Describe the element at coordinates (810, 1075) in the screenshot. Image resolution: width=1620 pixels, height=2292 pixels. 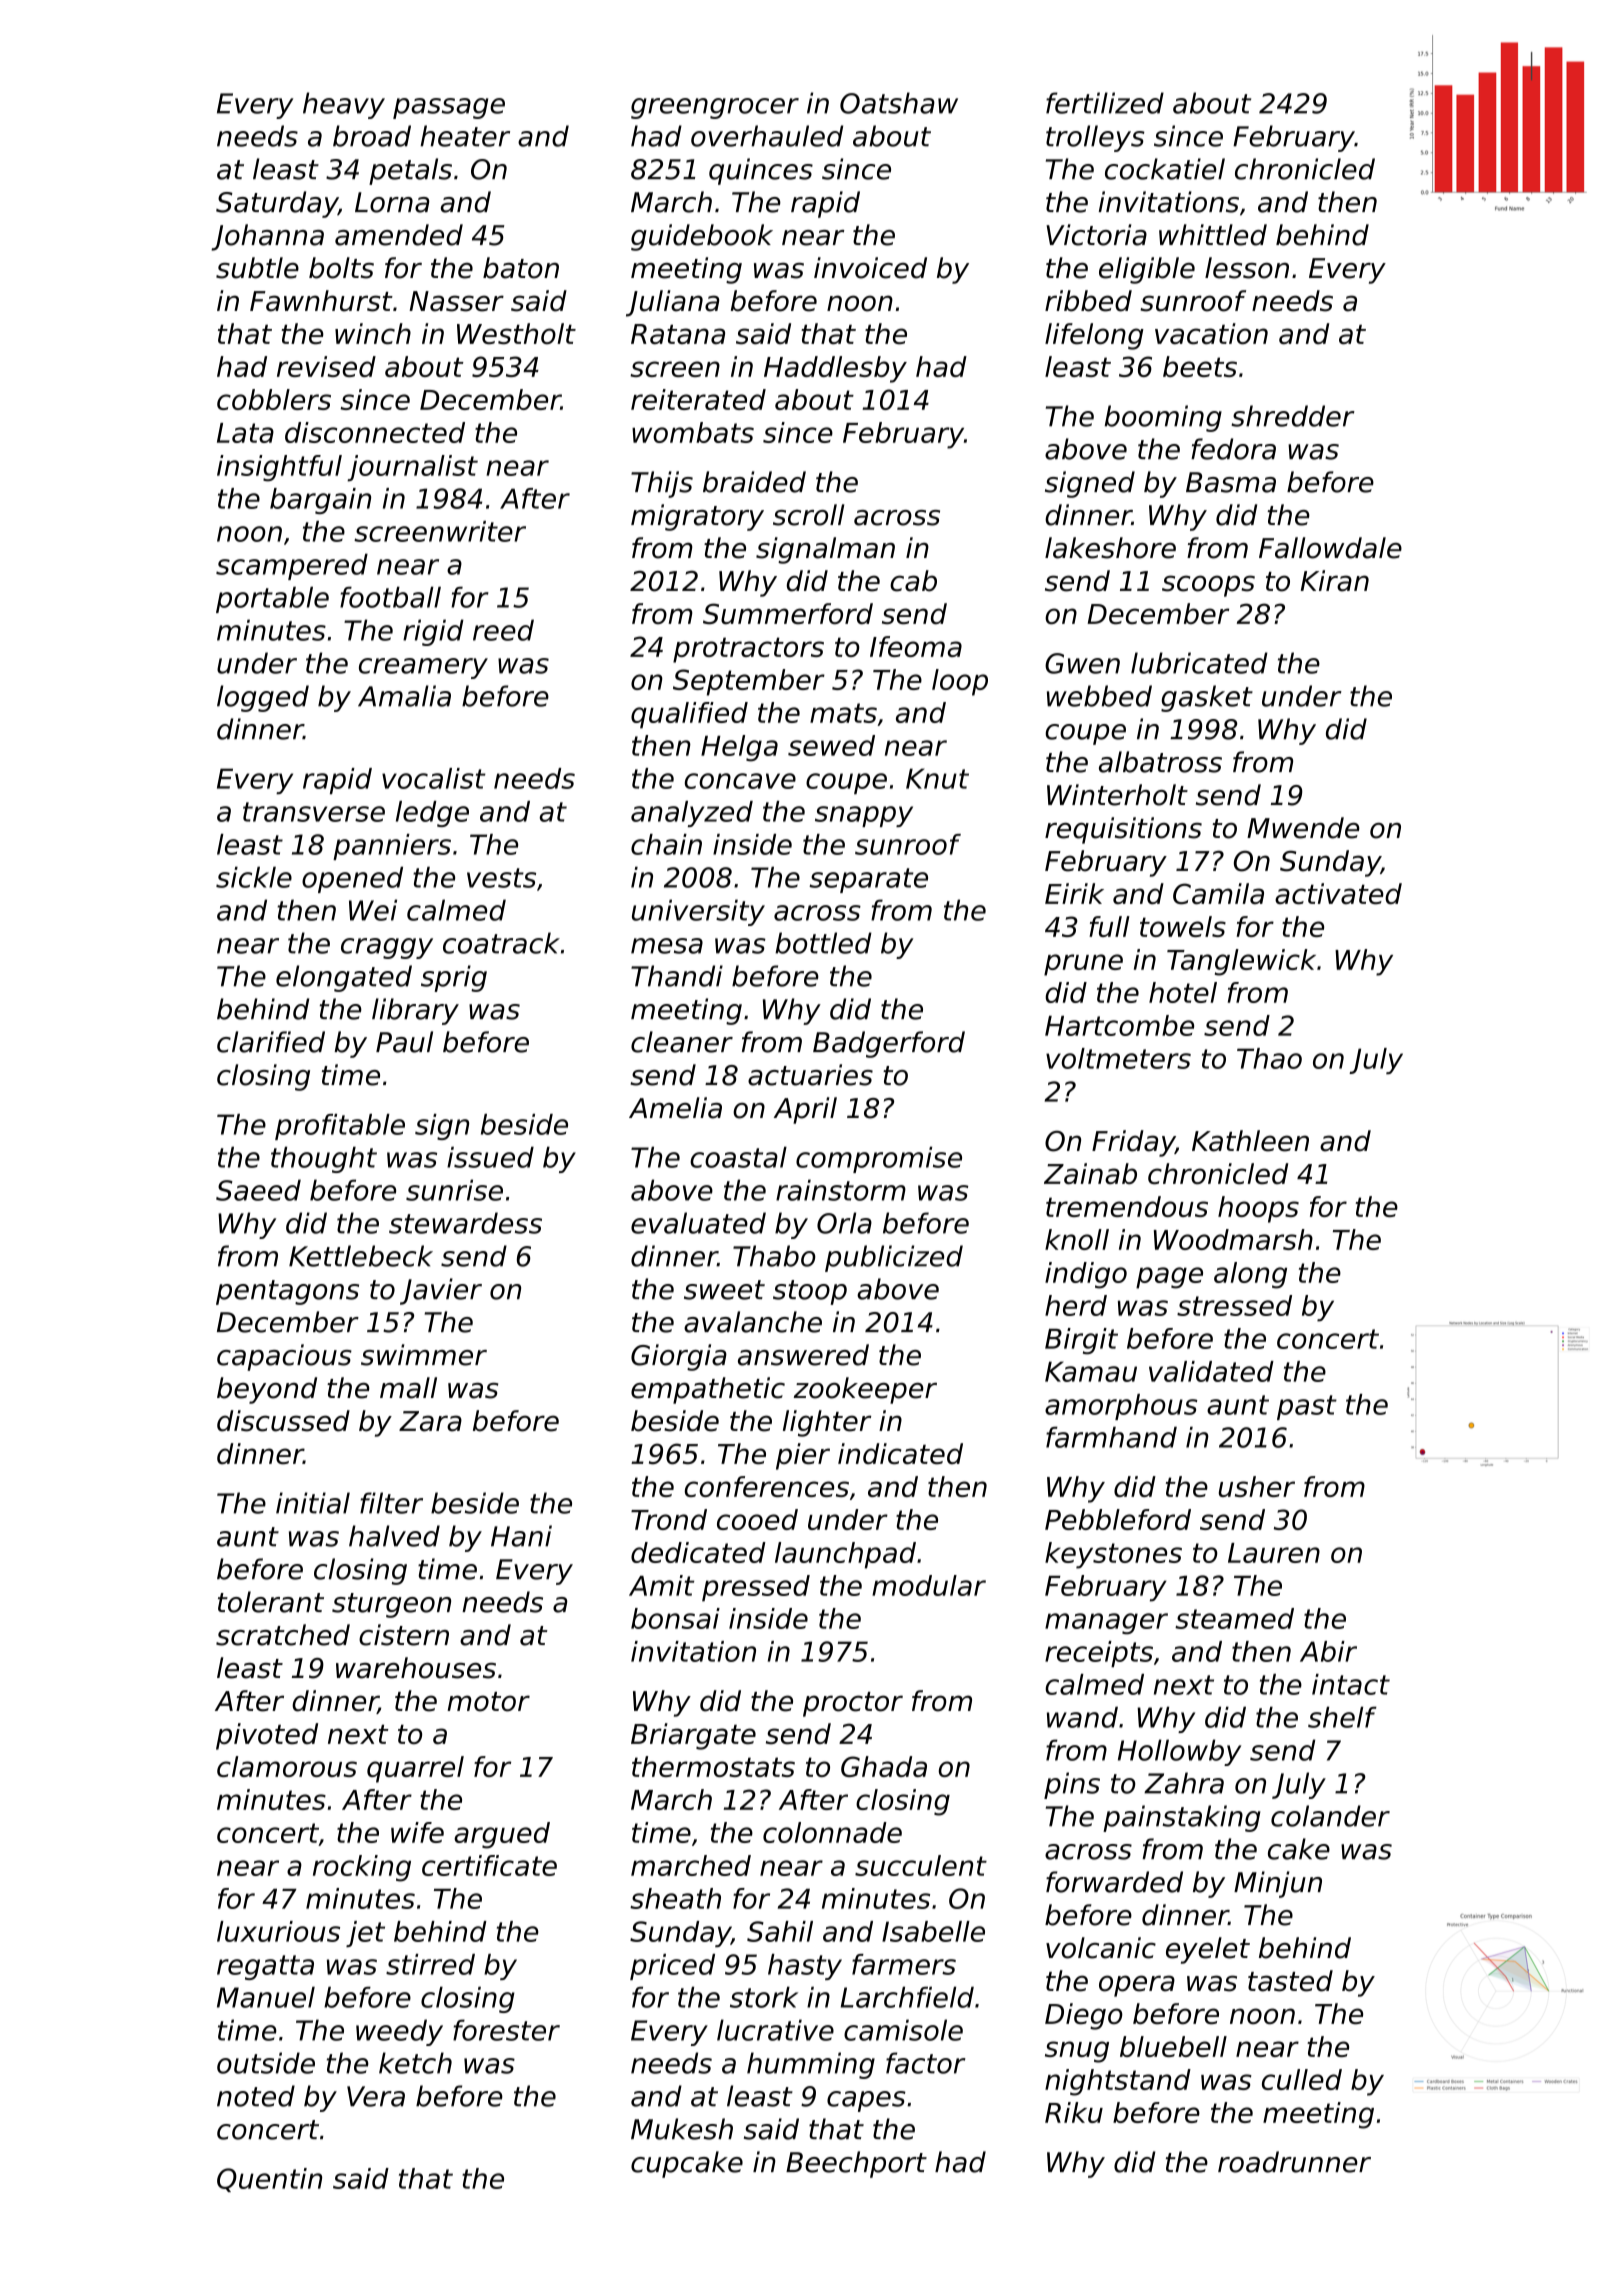
I see `actuaries` at that location.
